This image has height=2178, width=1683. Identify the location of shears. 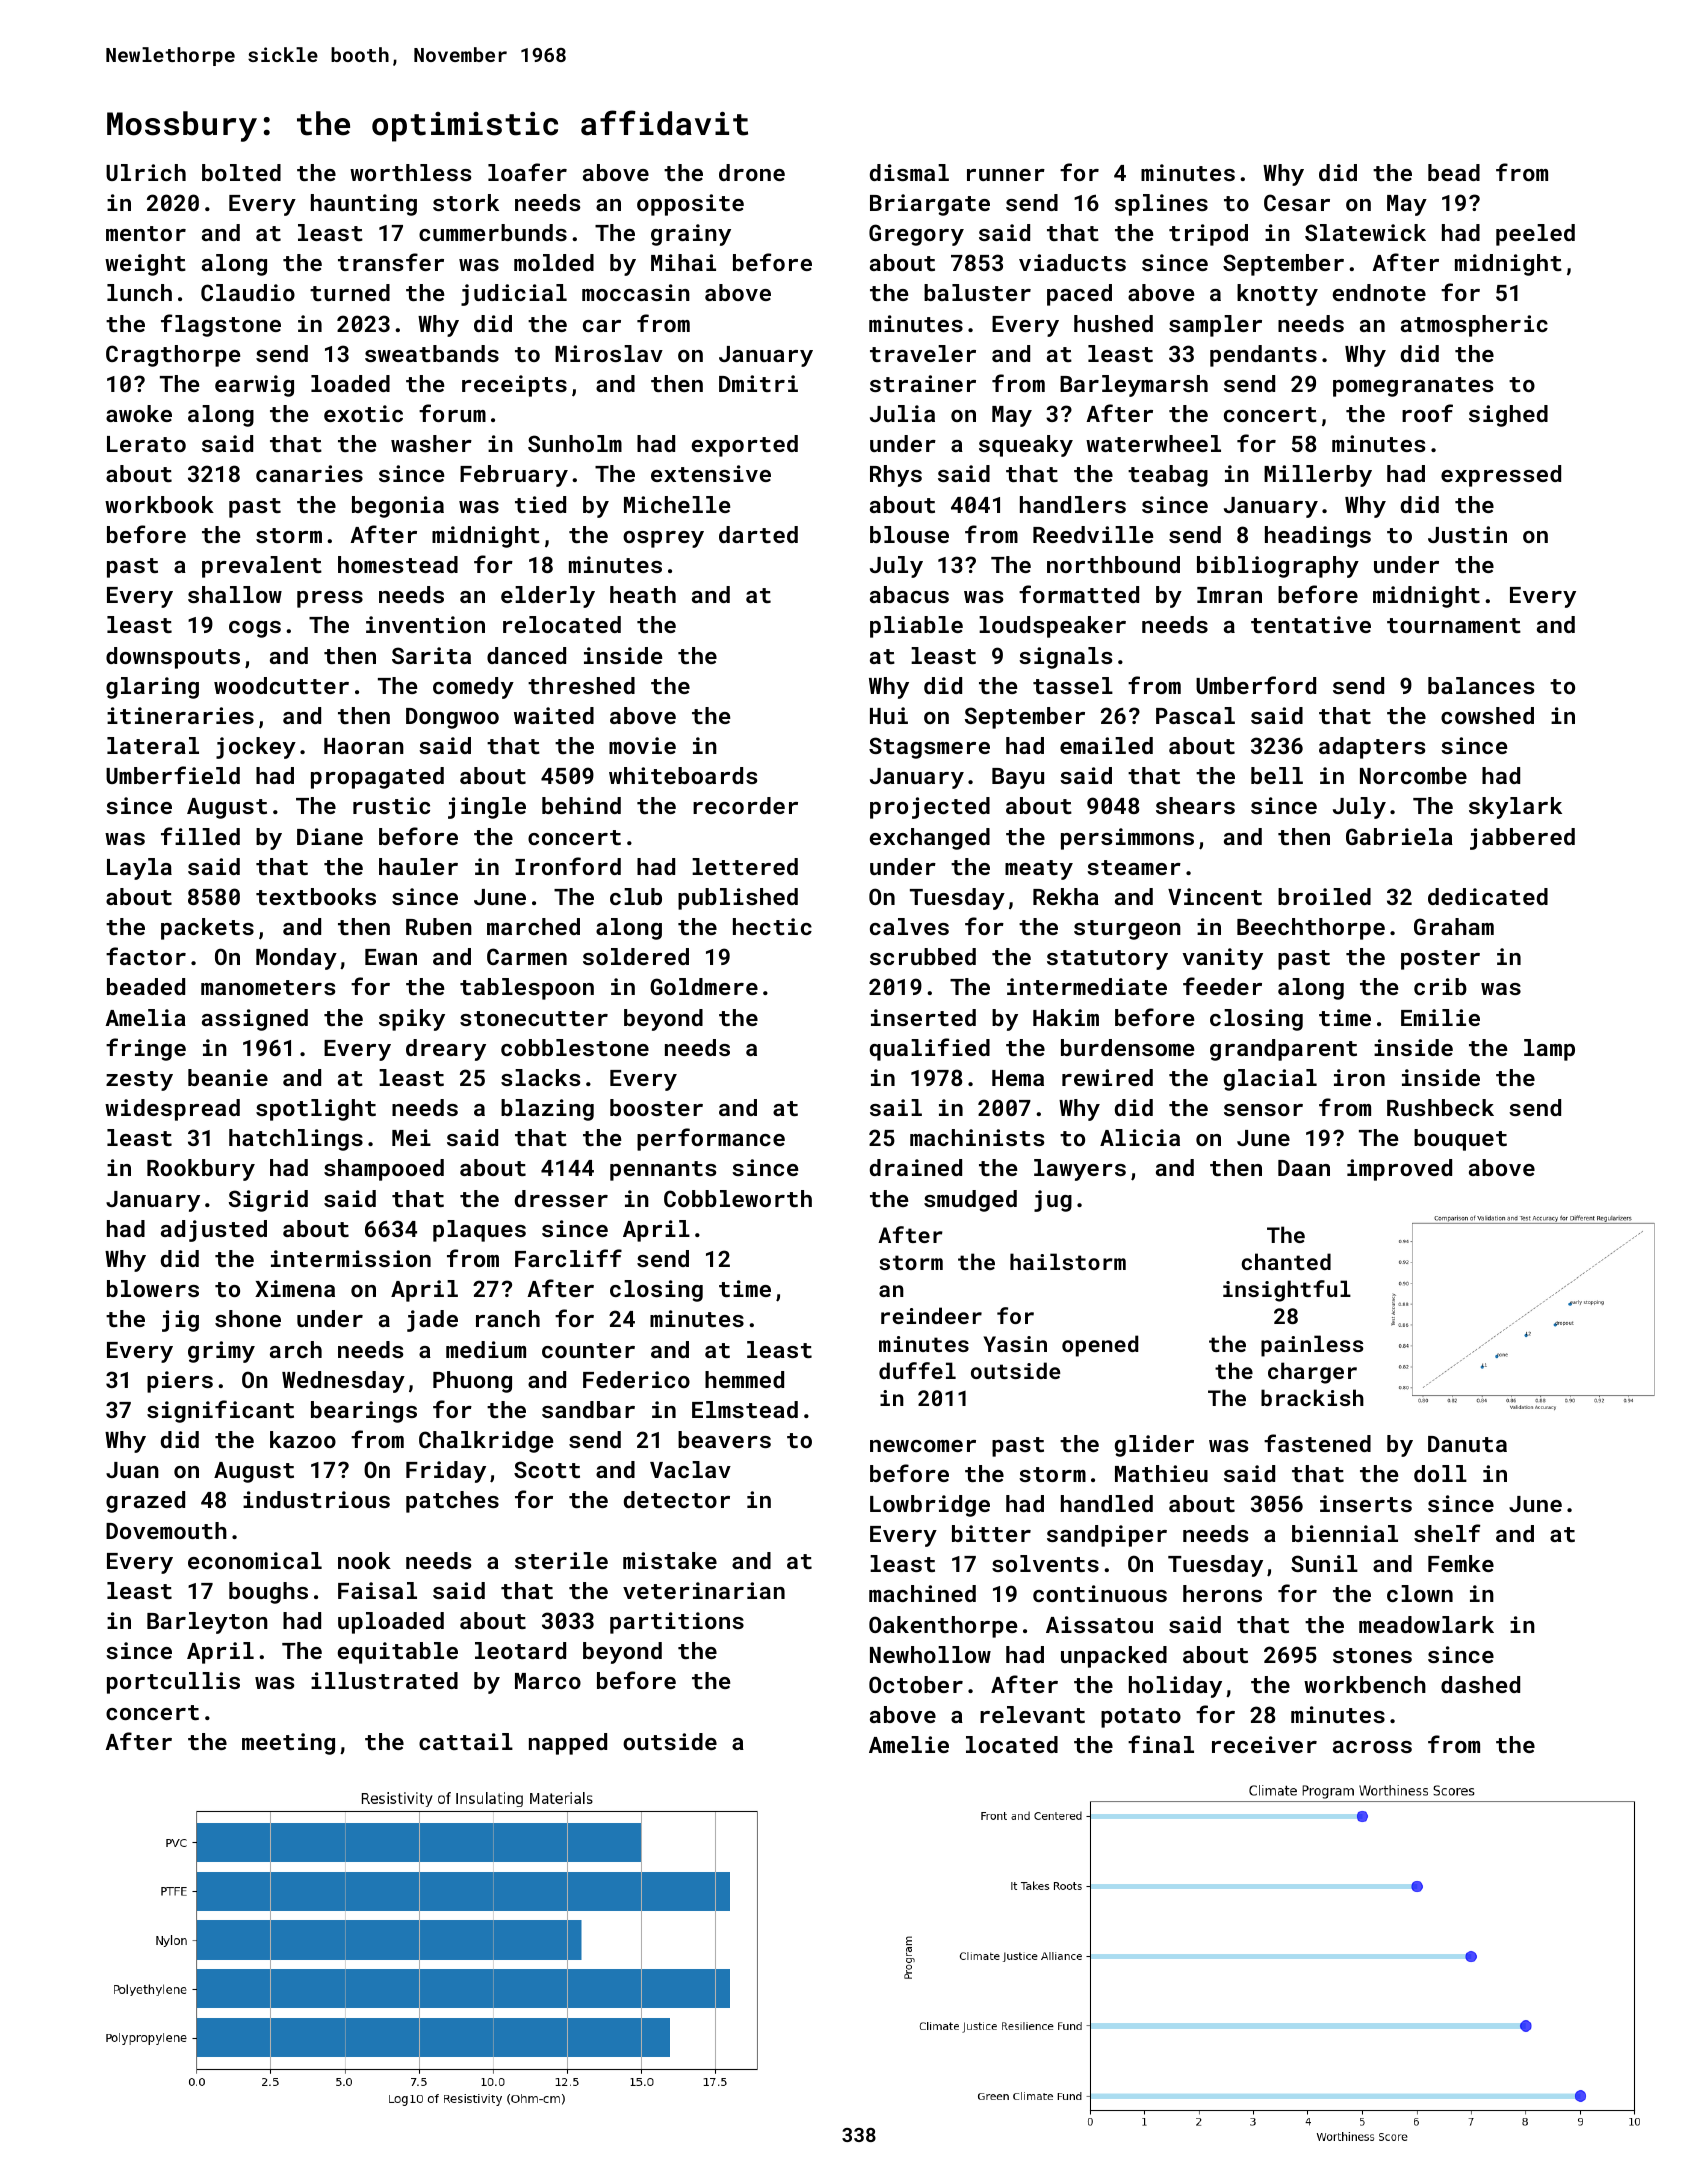
(1195, 805).
